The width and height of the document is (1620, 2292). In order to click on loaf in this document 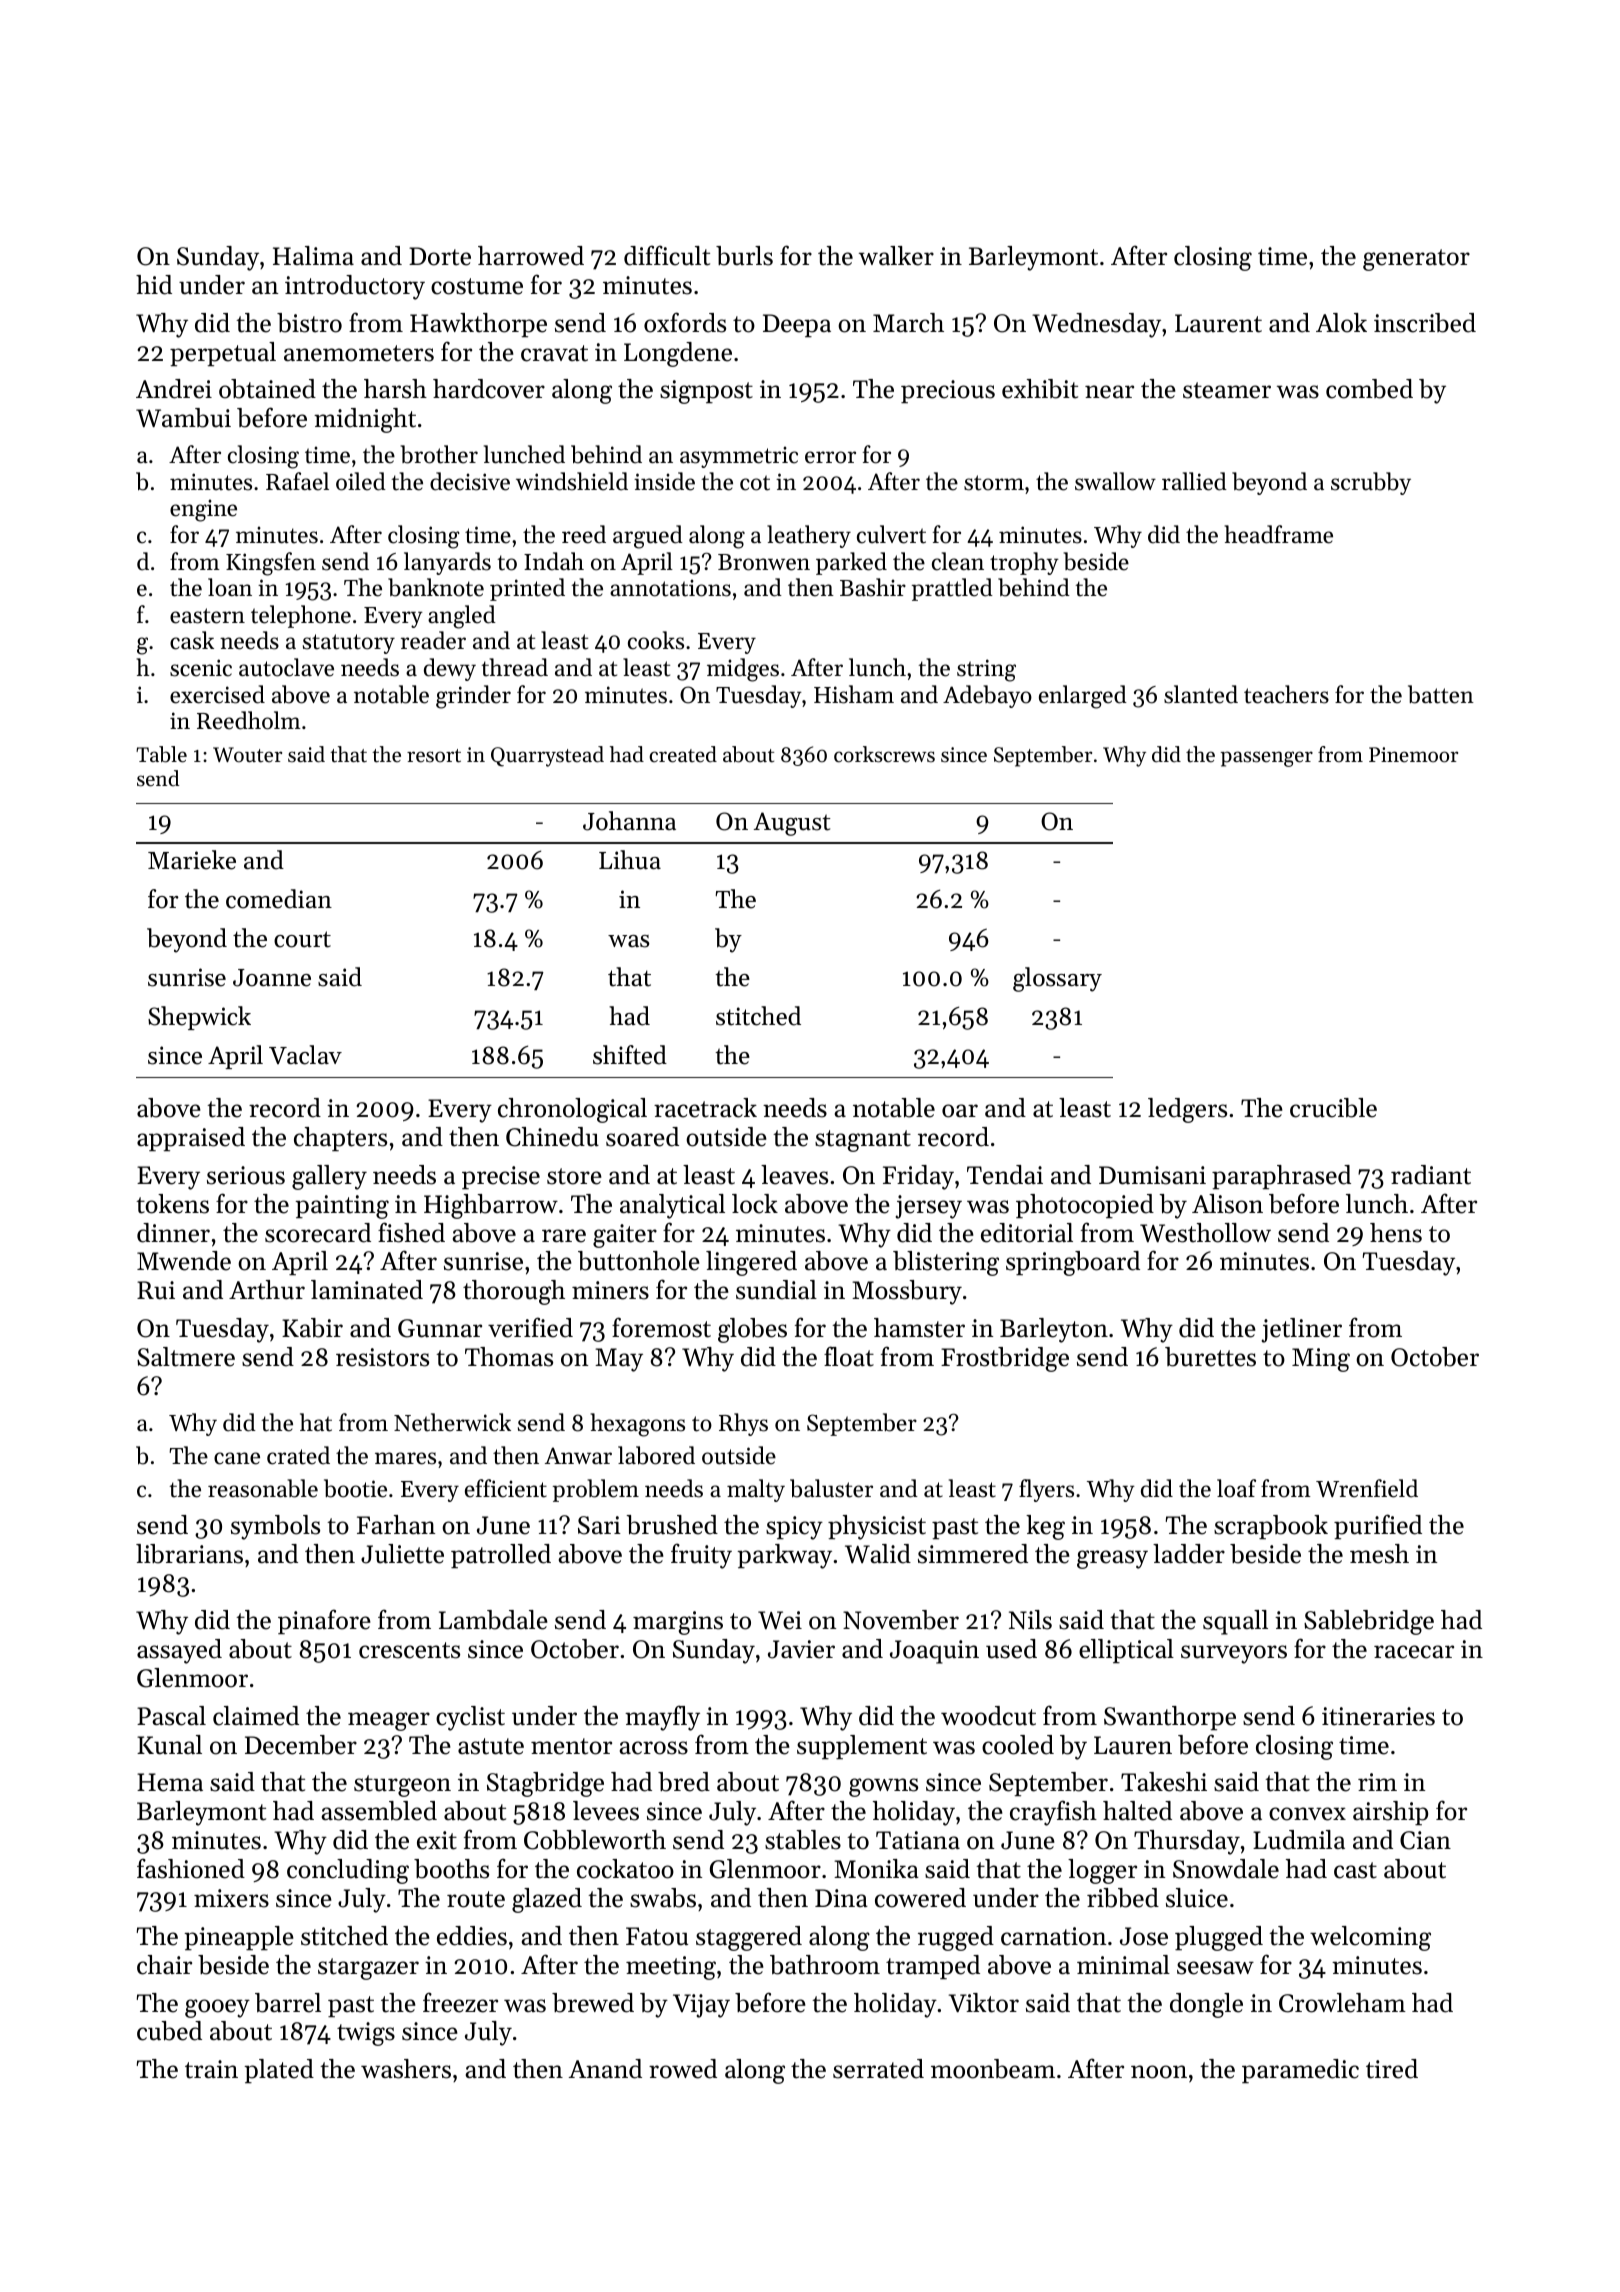, I will do `click(1236, 1488)`.
